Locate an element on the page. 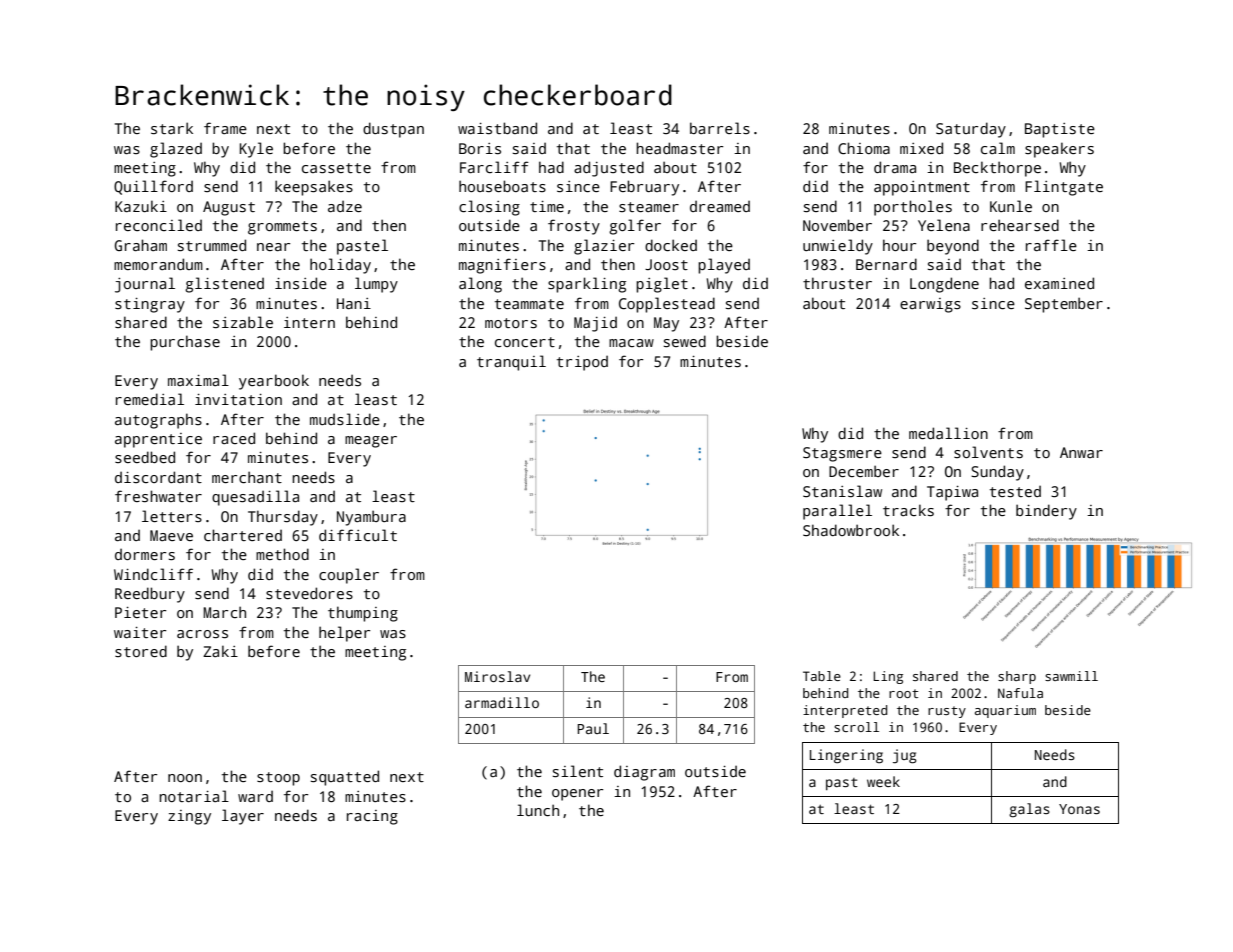  sawmill is located at coordinates (1071, 676).
